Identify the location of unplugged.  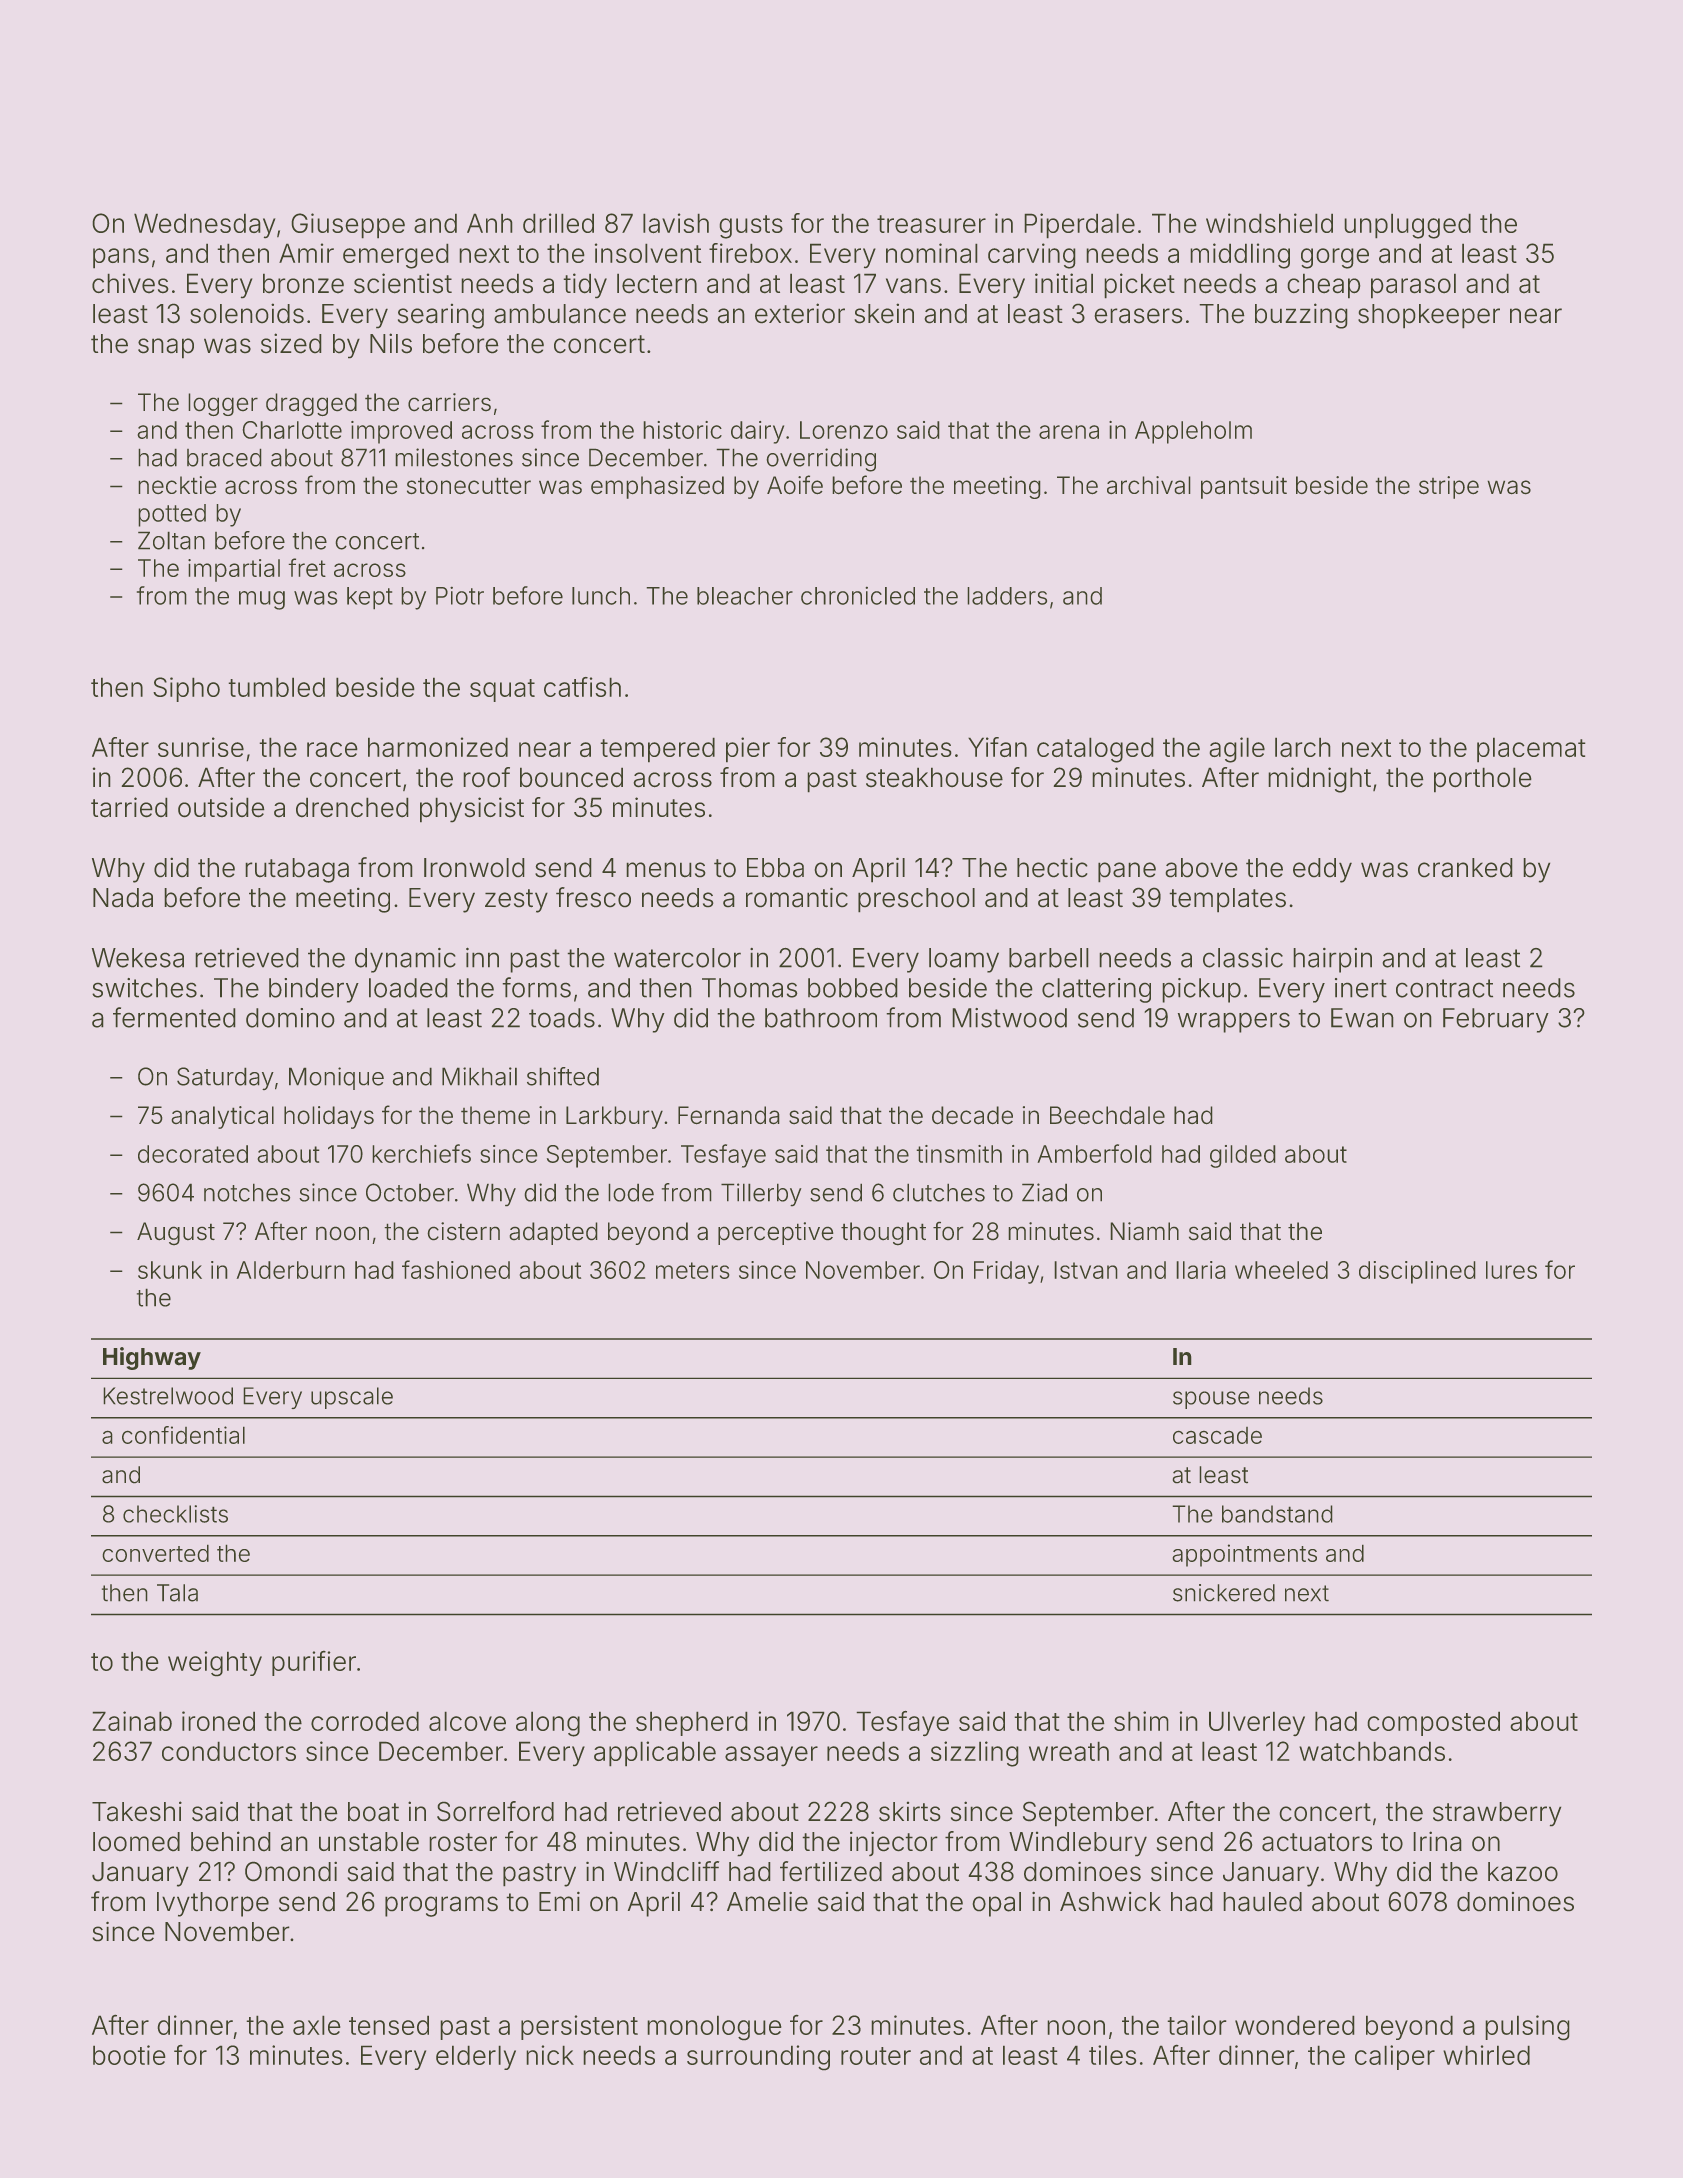
(1407, 226).
